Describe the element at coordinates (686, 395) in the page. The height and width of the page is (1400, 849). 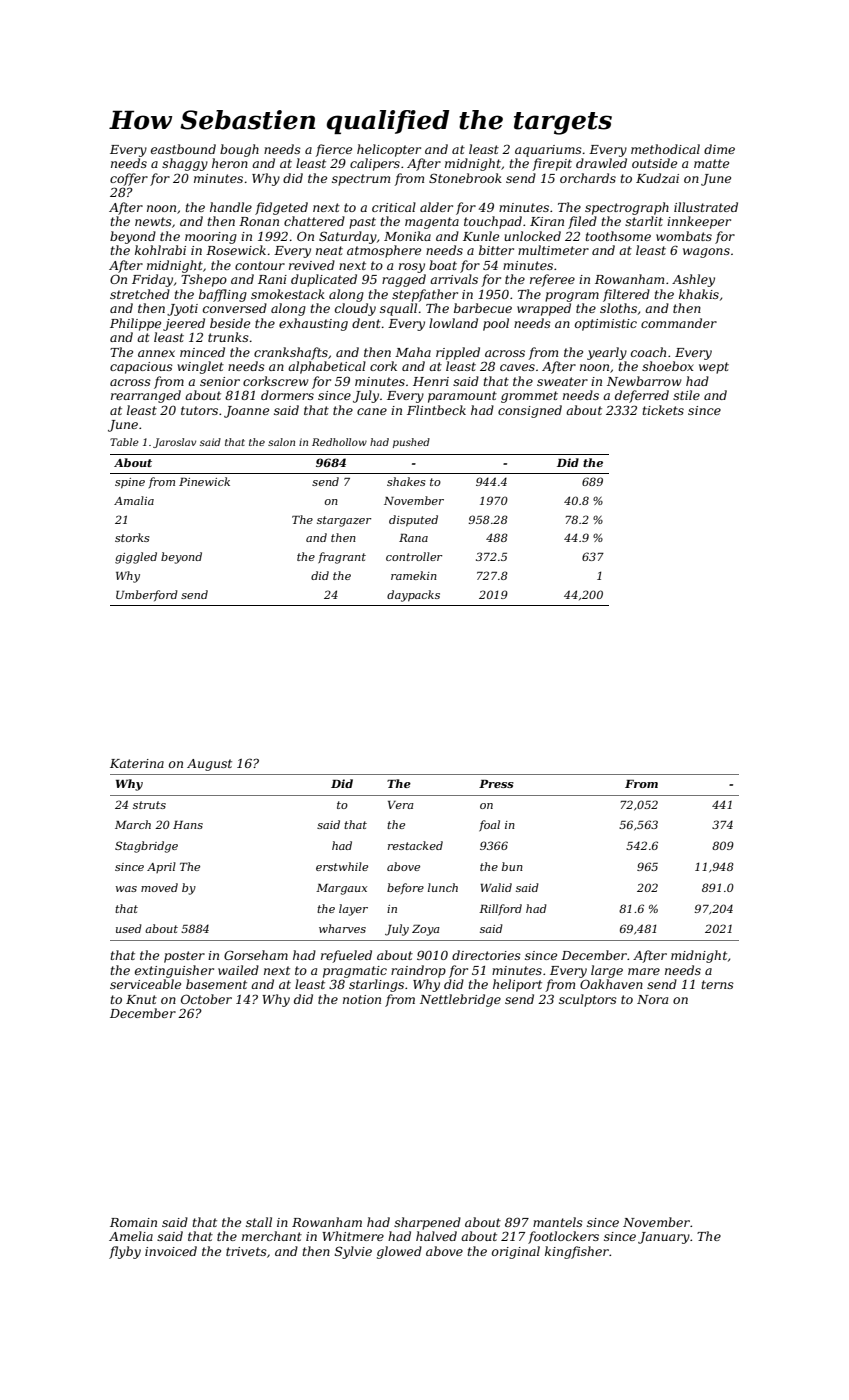
I see `stile` at that location.
